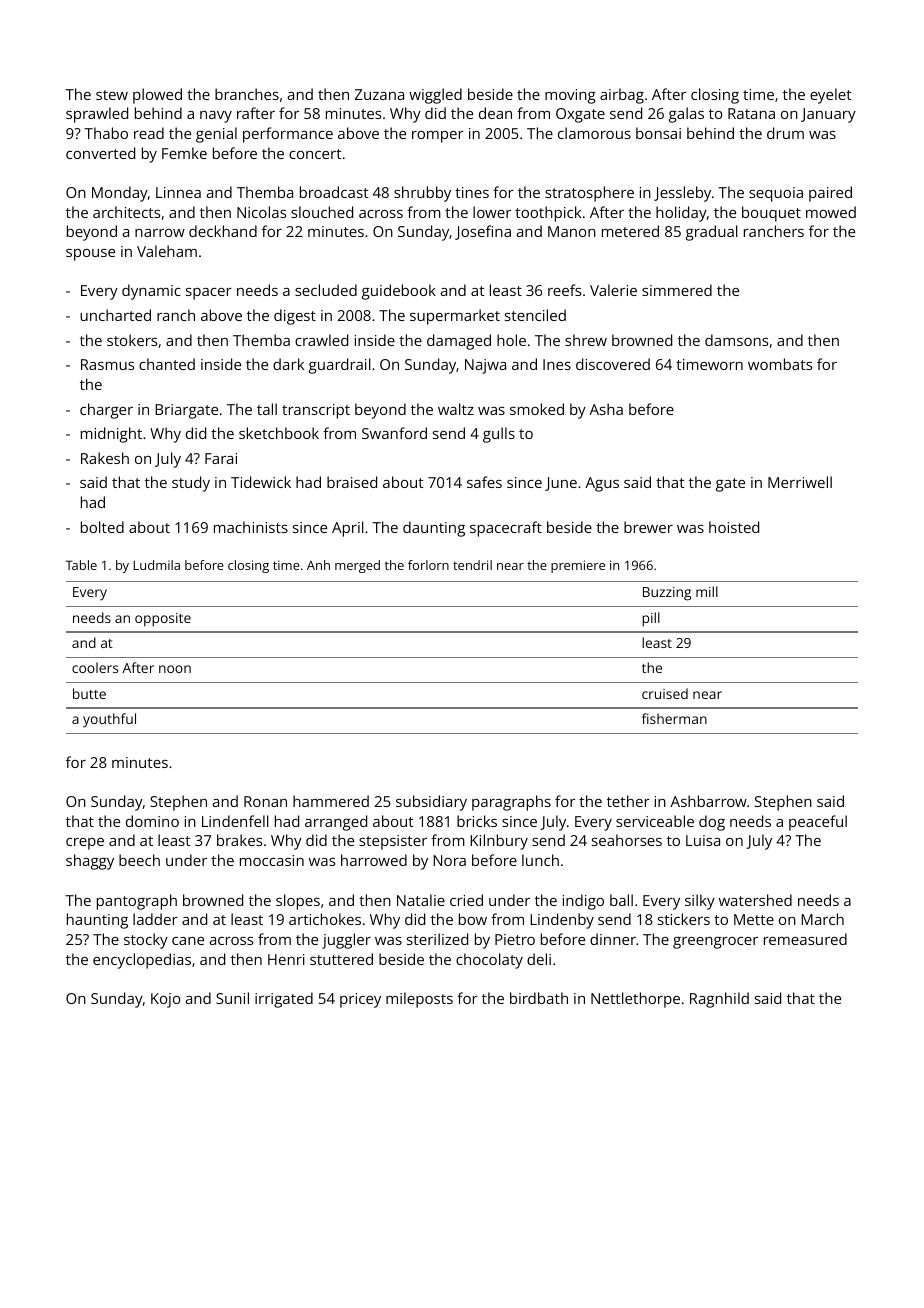 The image size is (924, 1308). What do you see at coordinates (682, 194) in the image?
I see `Jessleby` at bounding box center [682, 194].
